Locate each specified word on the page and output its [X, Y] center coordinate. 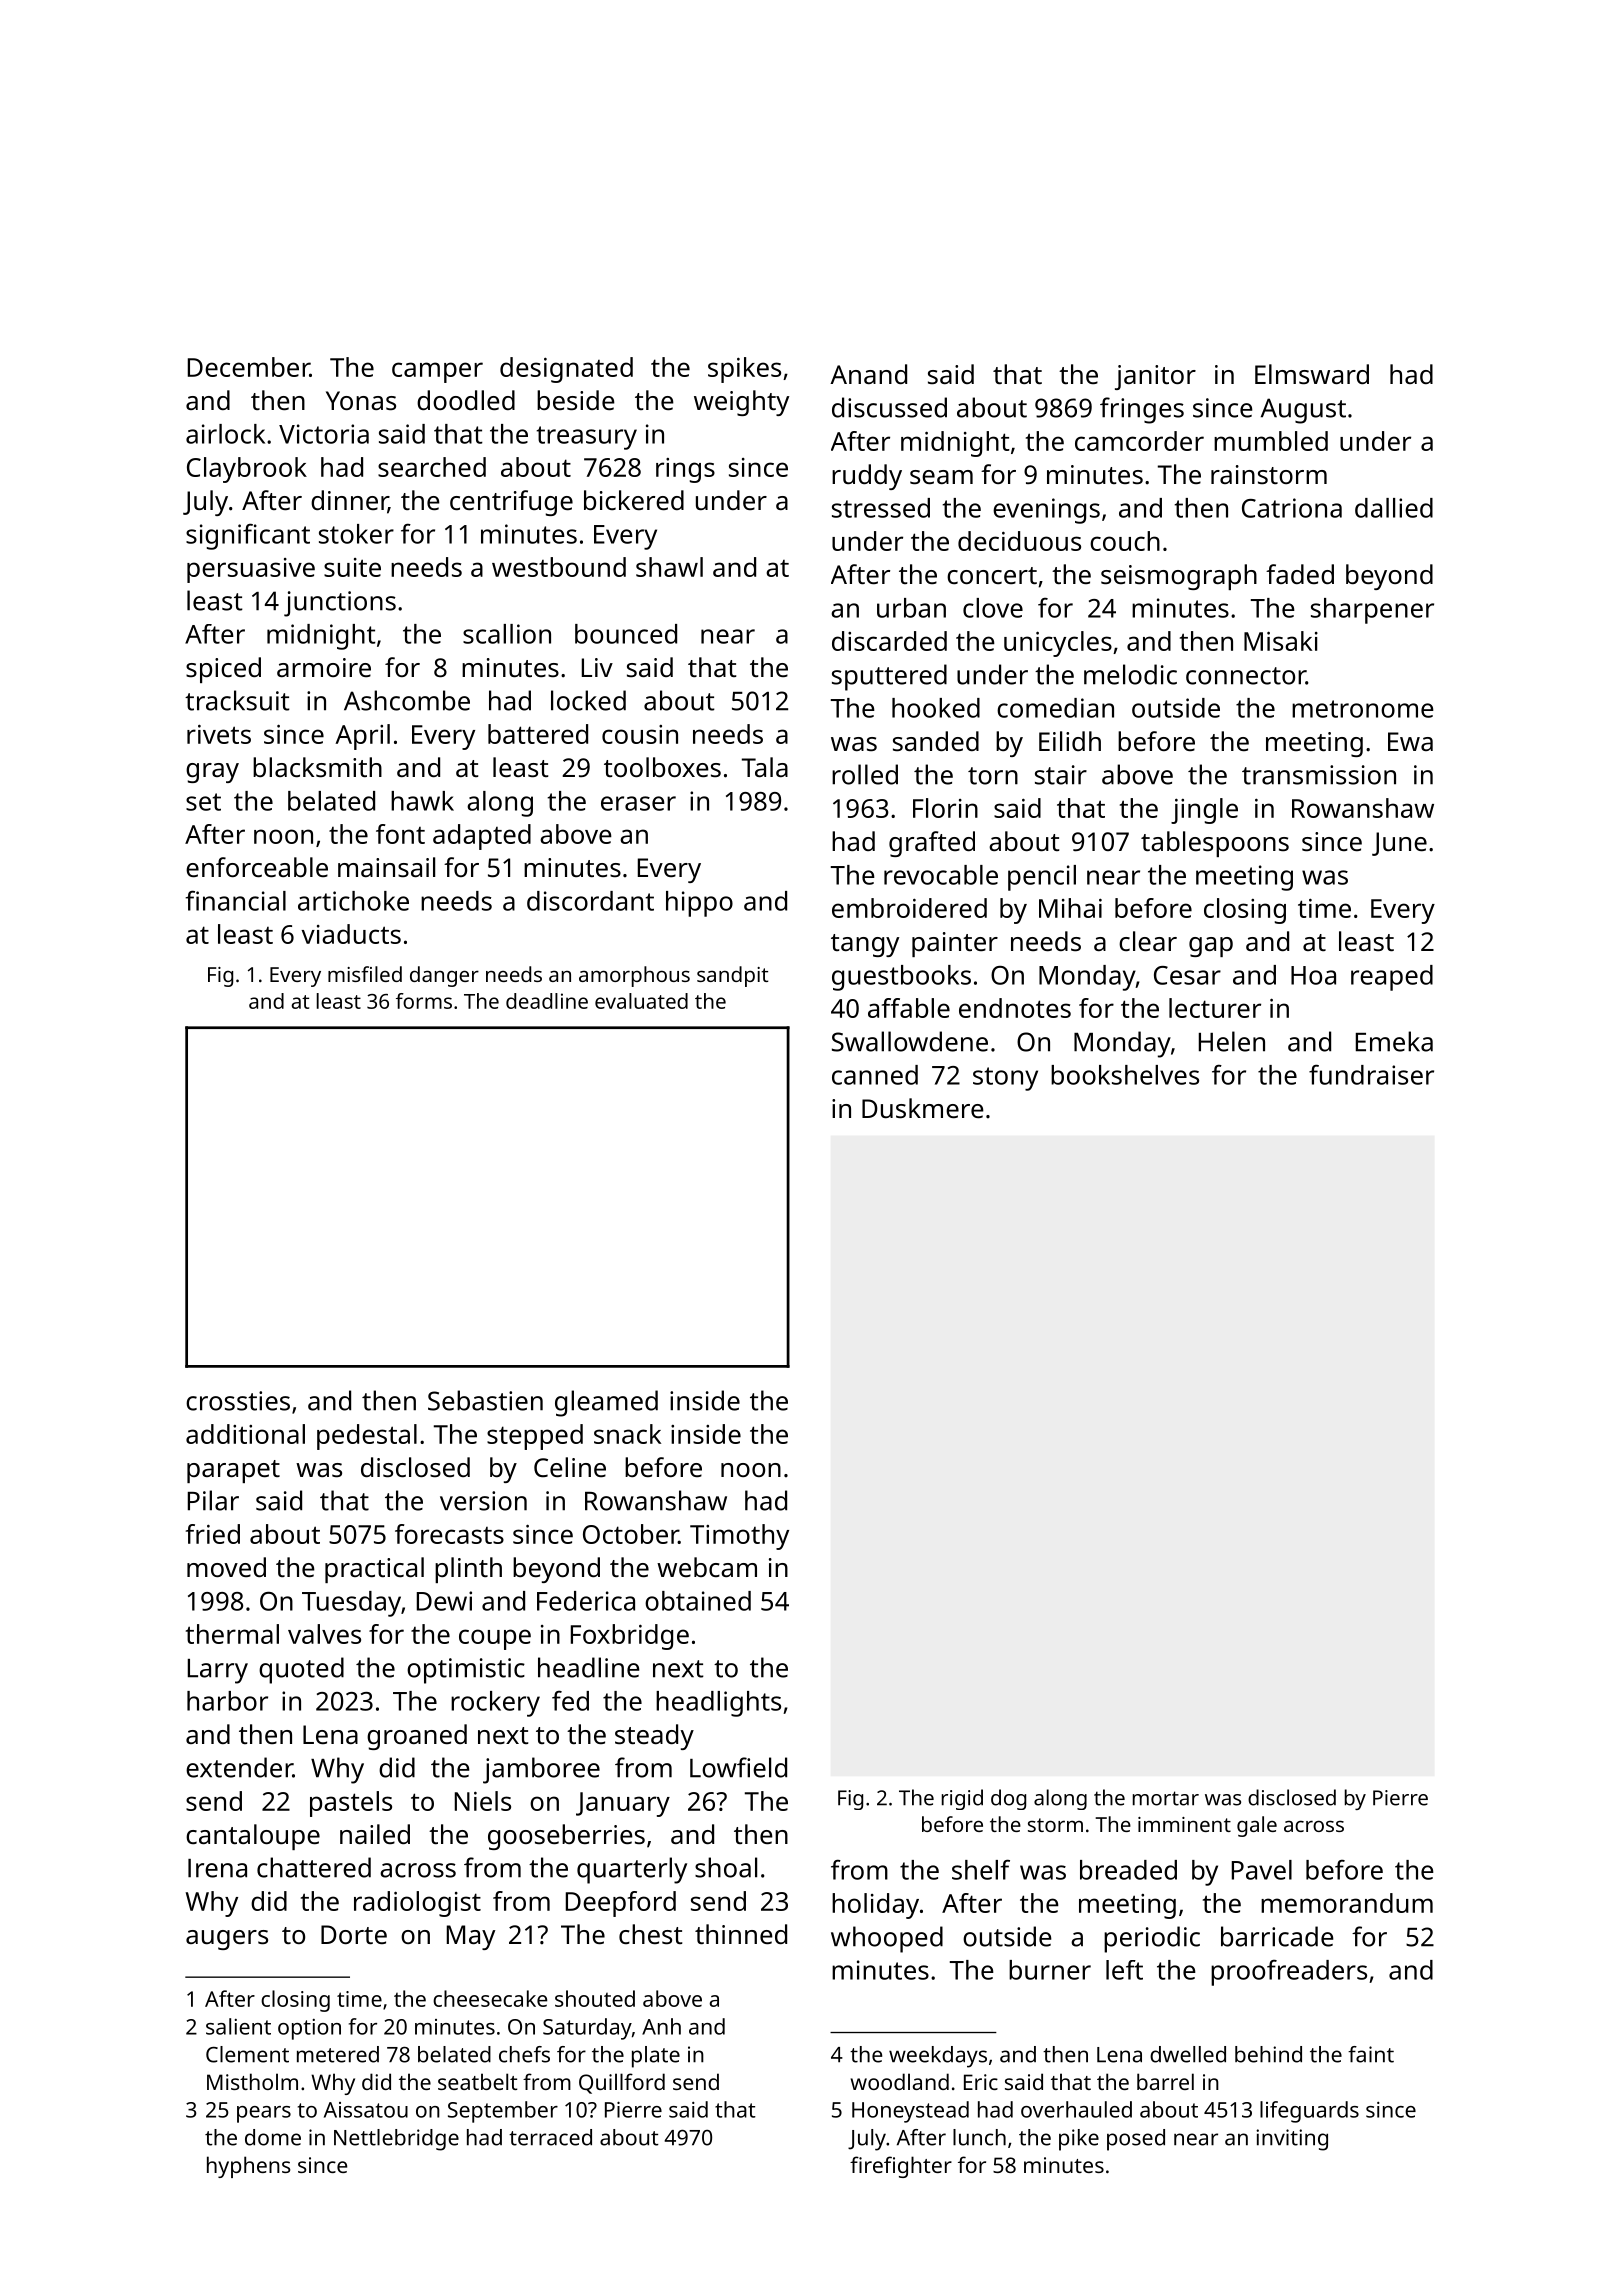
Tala [765, 767]
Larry [218, 1671]
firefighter [901, 2167]
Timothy [739, 1537]
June [1399, 844]
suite [352, 567]
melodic [1130, 674]
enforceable [257, 867]
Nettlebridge [396, 2140]
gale [1257, 1826]
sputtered [889, 677]
